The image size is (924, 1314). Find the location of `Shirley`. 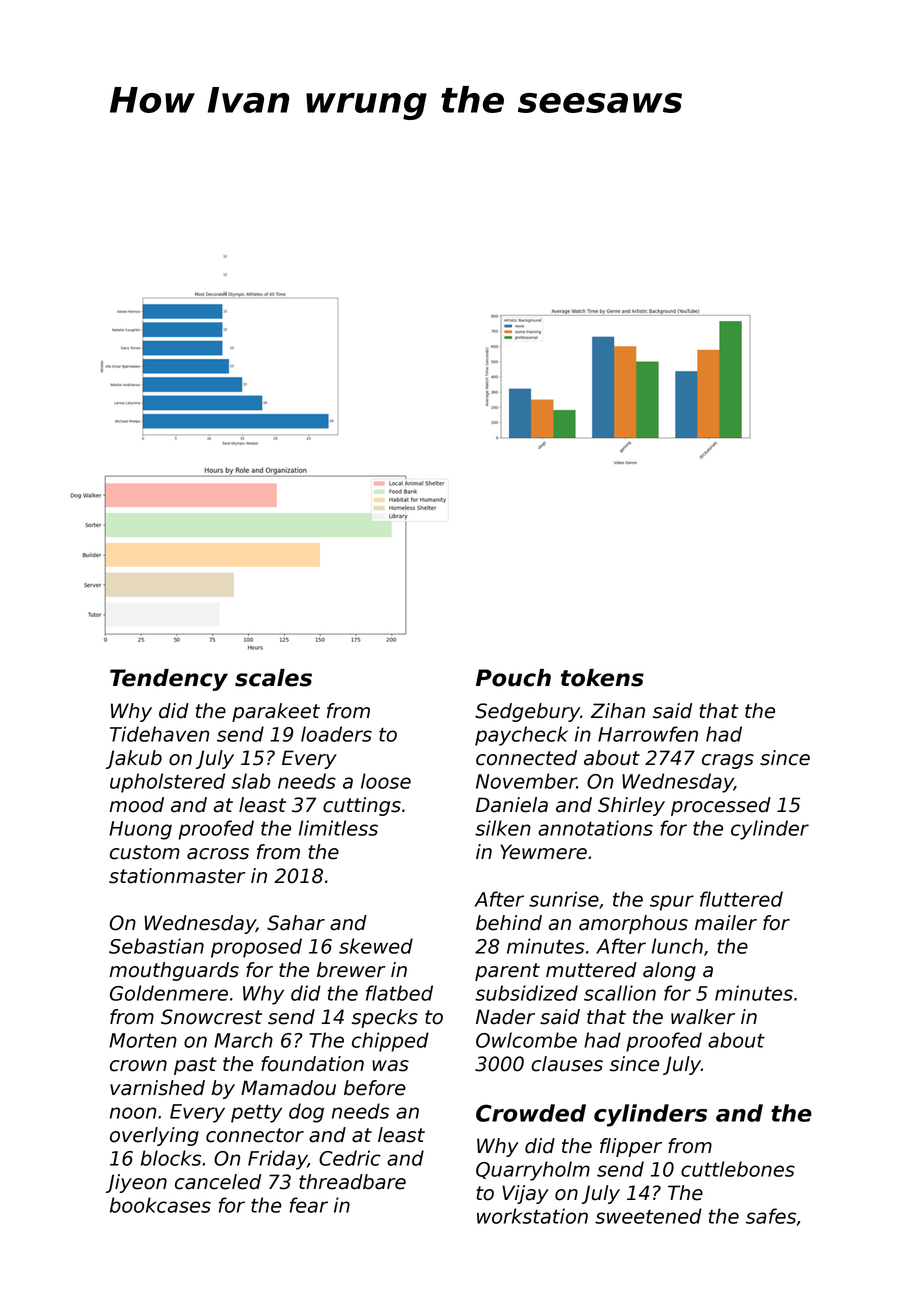

Shirley is located at coordinates (631, 806).
